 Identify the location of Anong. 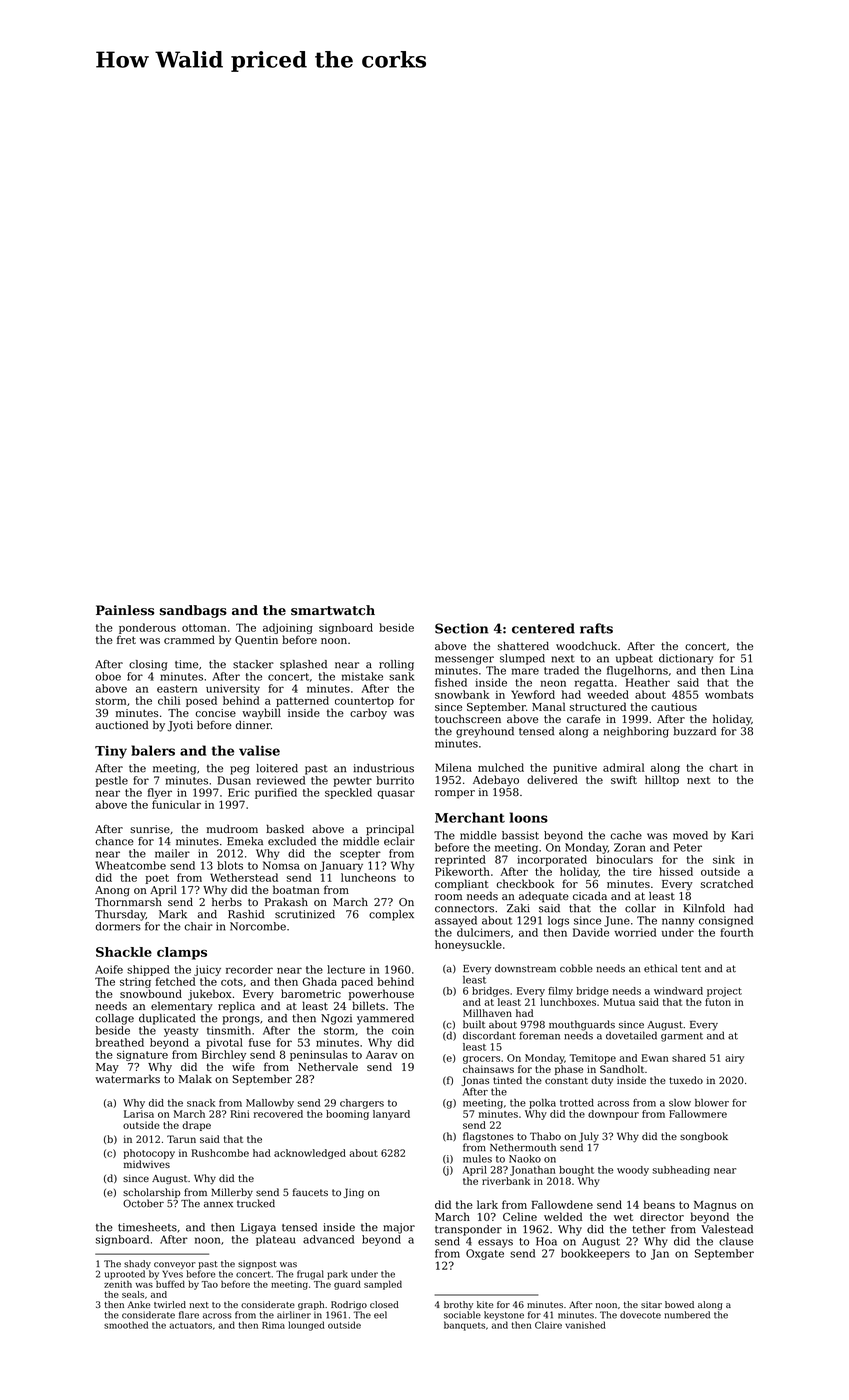
(112, 891).
